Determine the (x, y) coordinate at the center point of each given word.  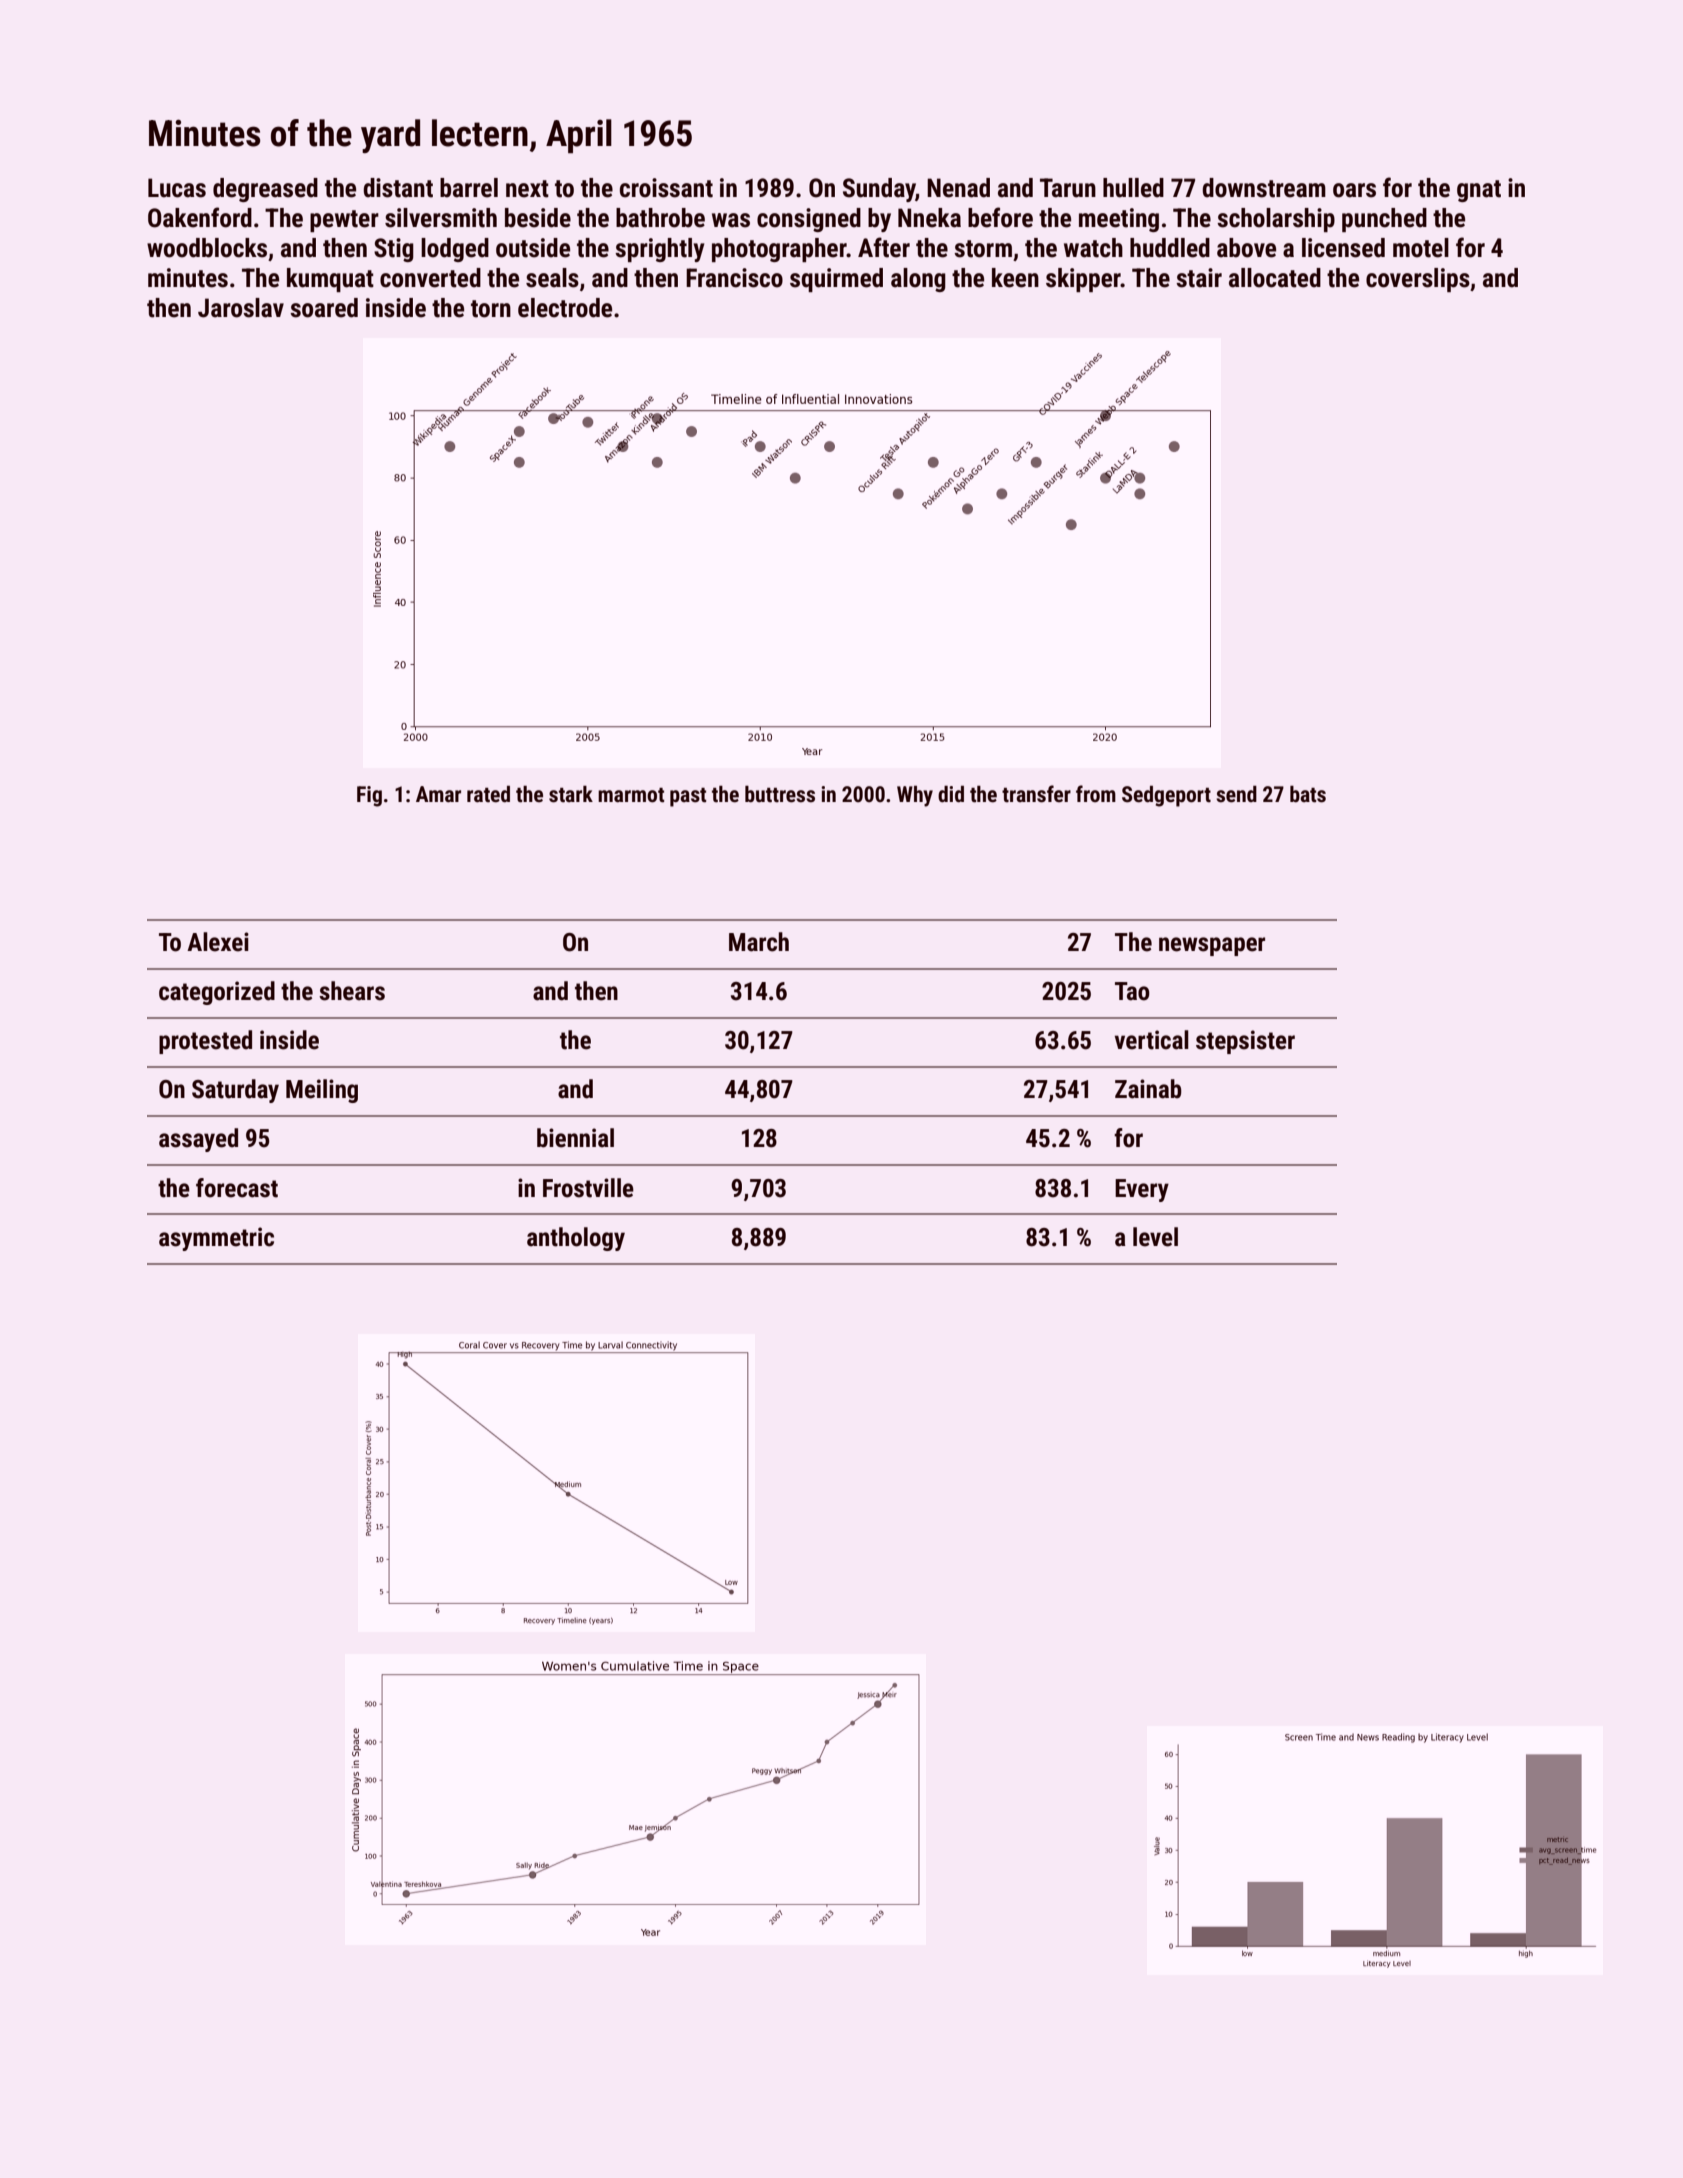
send (1236, 794)
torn (491, 309)
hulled (1133, 188)
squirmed (836, 280)
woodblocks (207, 248)
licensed (1343, 248)
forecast (237, 1188)
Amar (438, 794)
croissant (666, 188)
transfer (1036, 794)
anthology (576, 1239)
